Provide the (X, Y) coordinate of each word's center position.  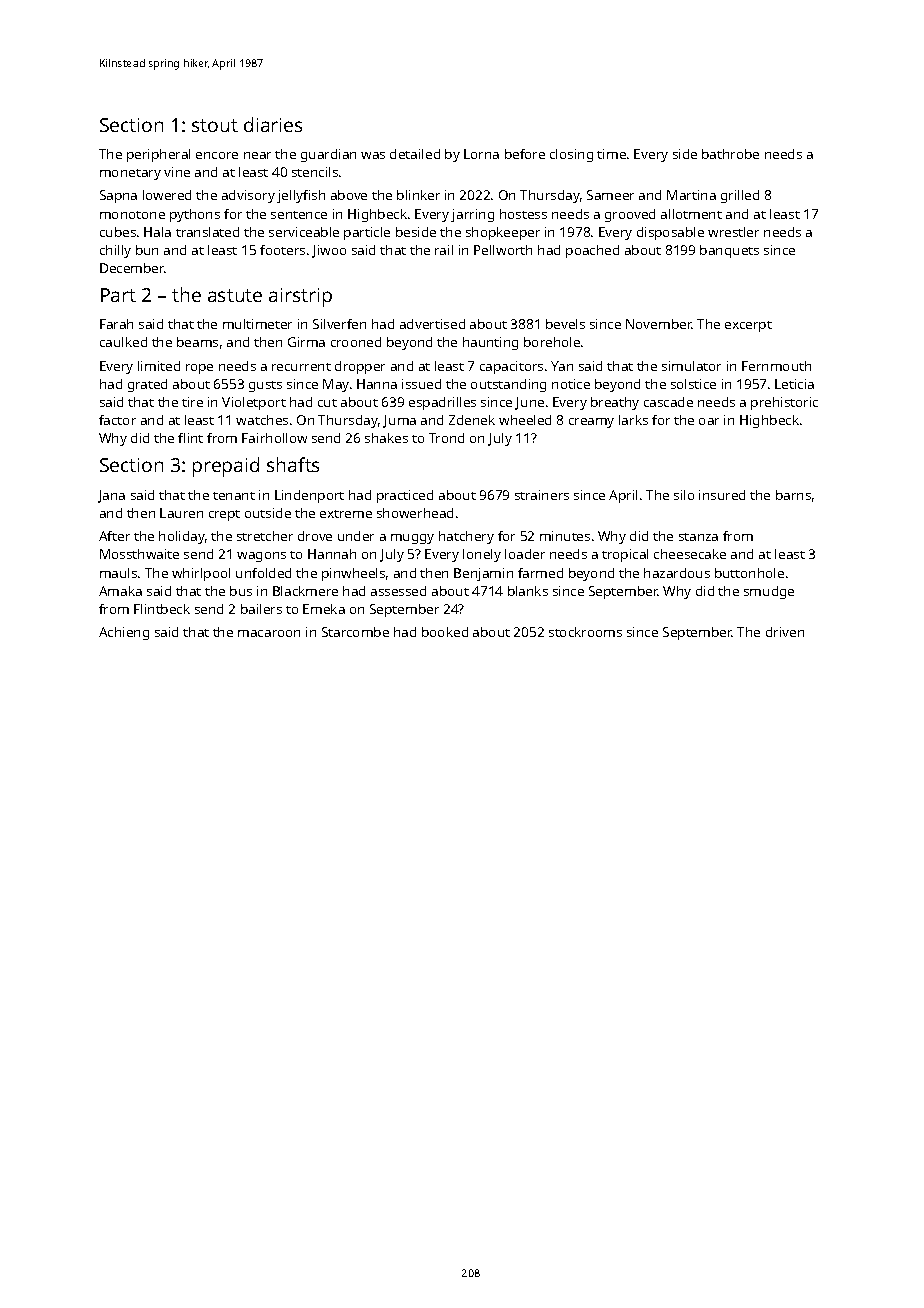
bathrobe (730, 154)
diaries (273, 124)
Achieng (124, 633)
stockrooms (585, 632)
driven (785, 632)
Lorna (481, 154)
